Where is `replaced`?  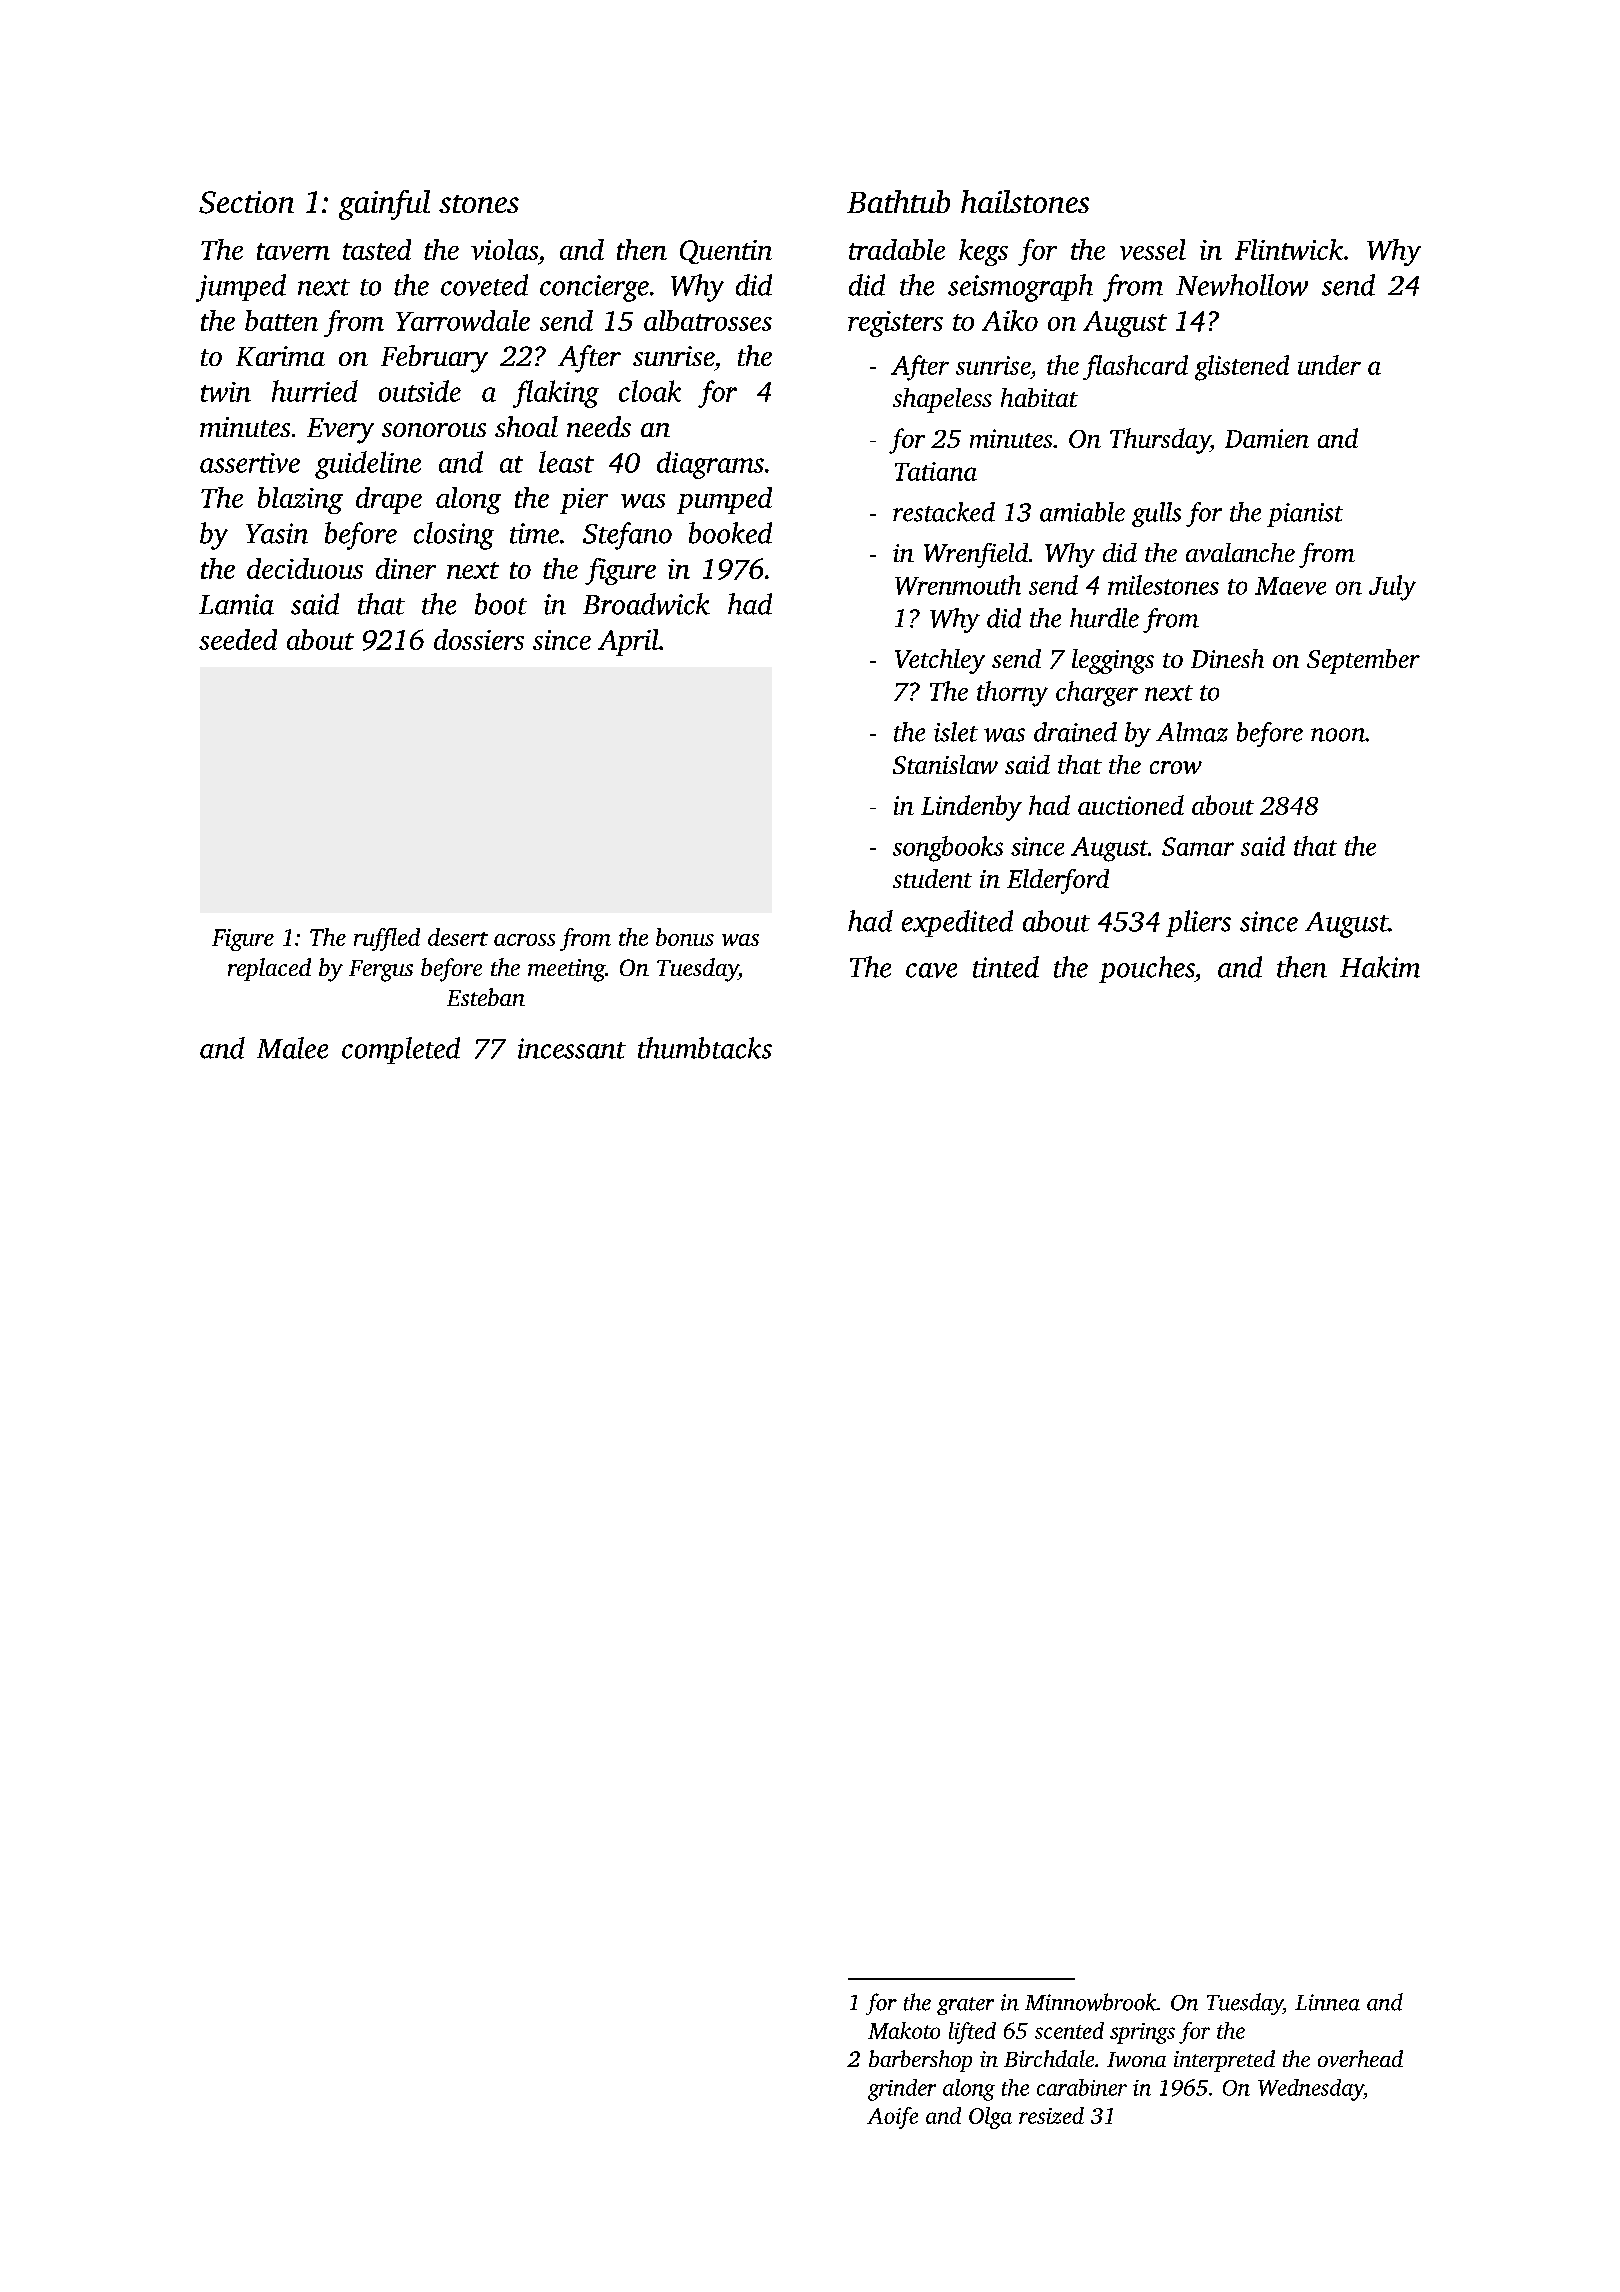 replaced is located at coordinates (269, 969).
